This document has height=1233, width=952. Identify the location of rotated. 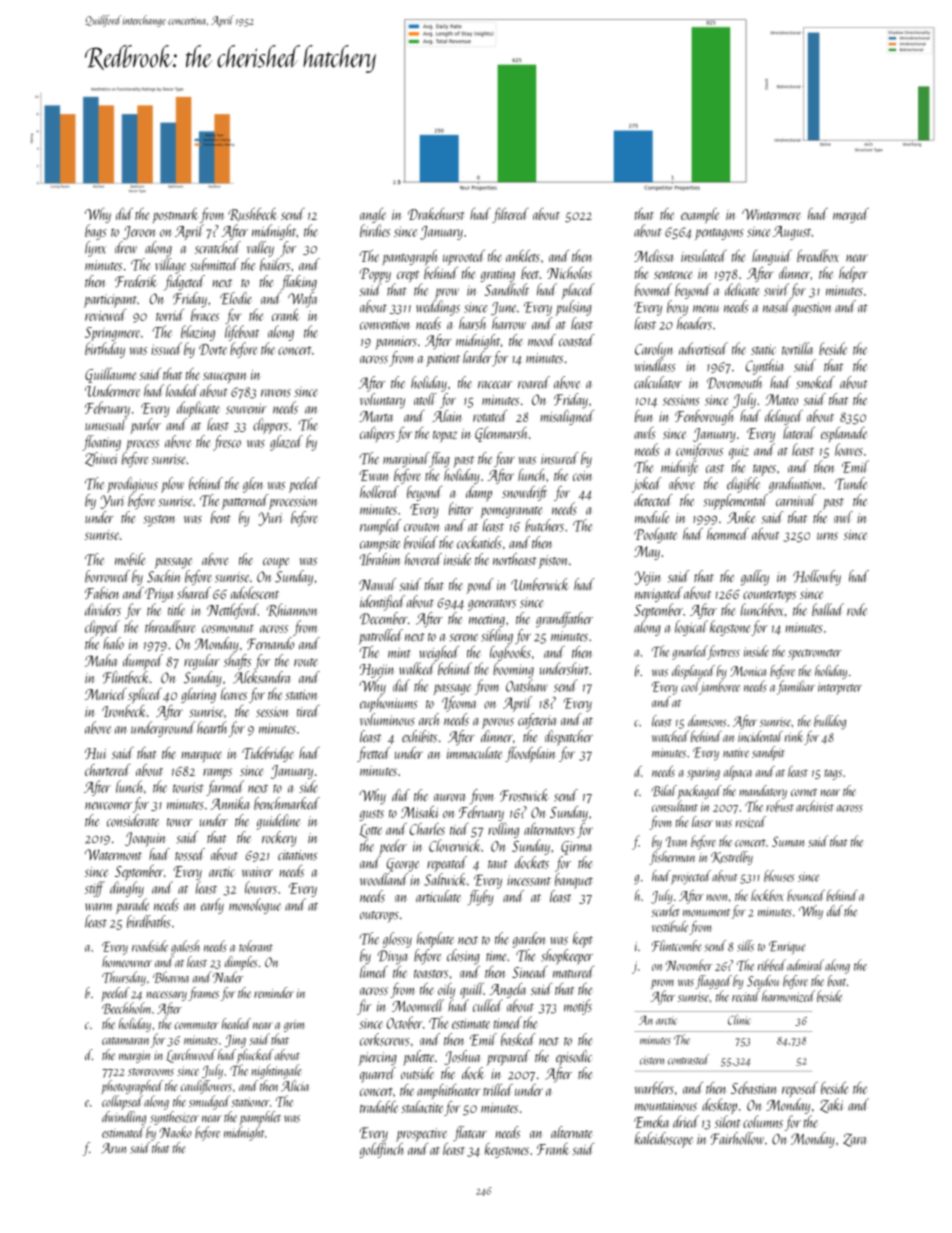
(490, 416).
